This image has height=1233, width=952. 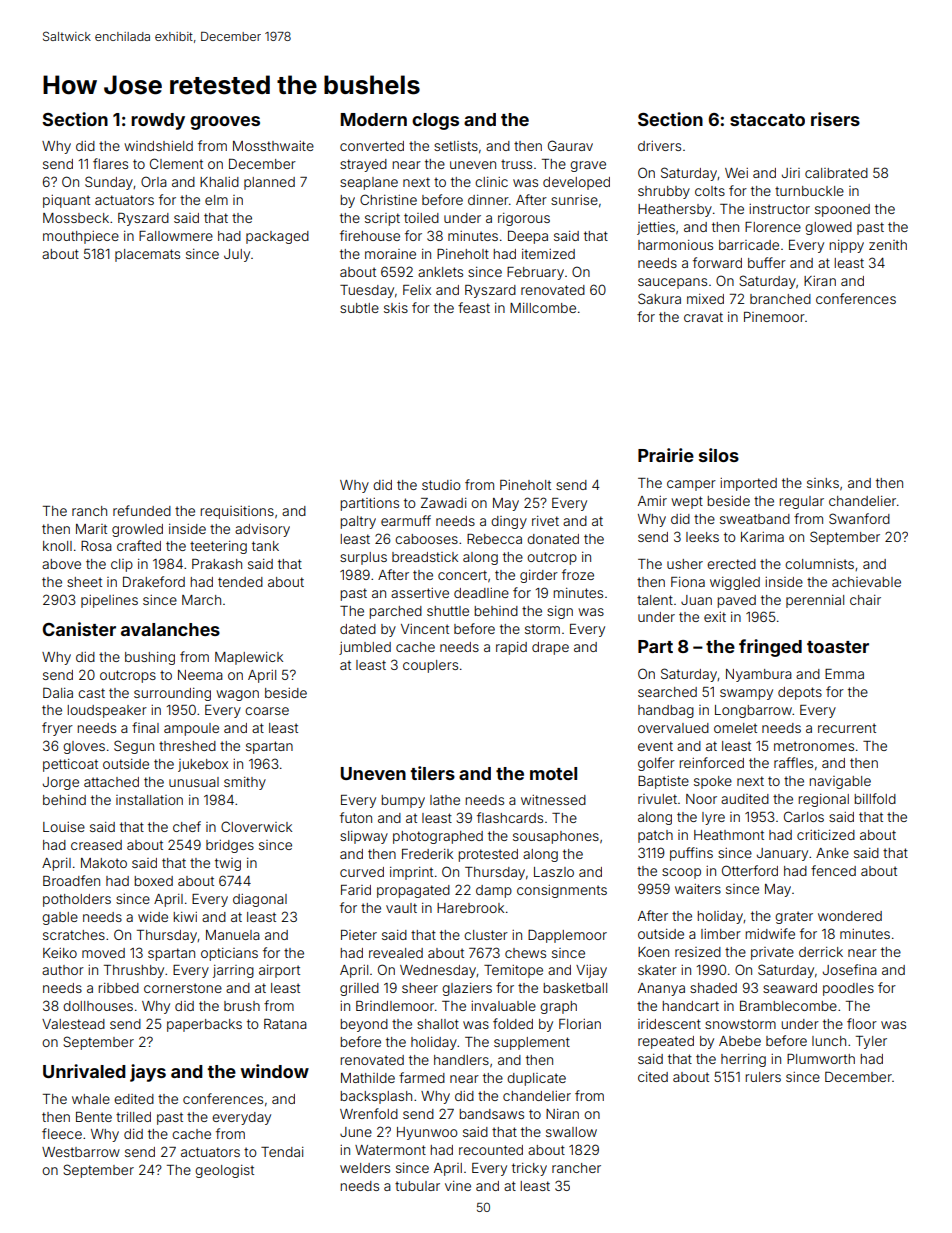 What do you see at coordinates (224, 1171) in the image?
I see `geologist` at bounding box center [224, 1171].
